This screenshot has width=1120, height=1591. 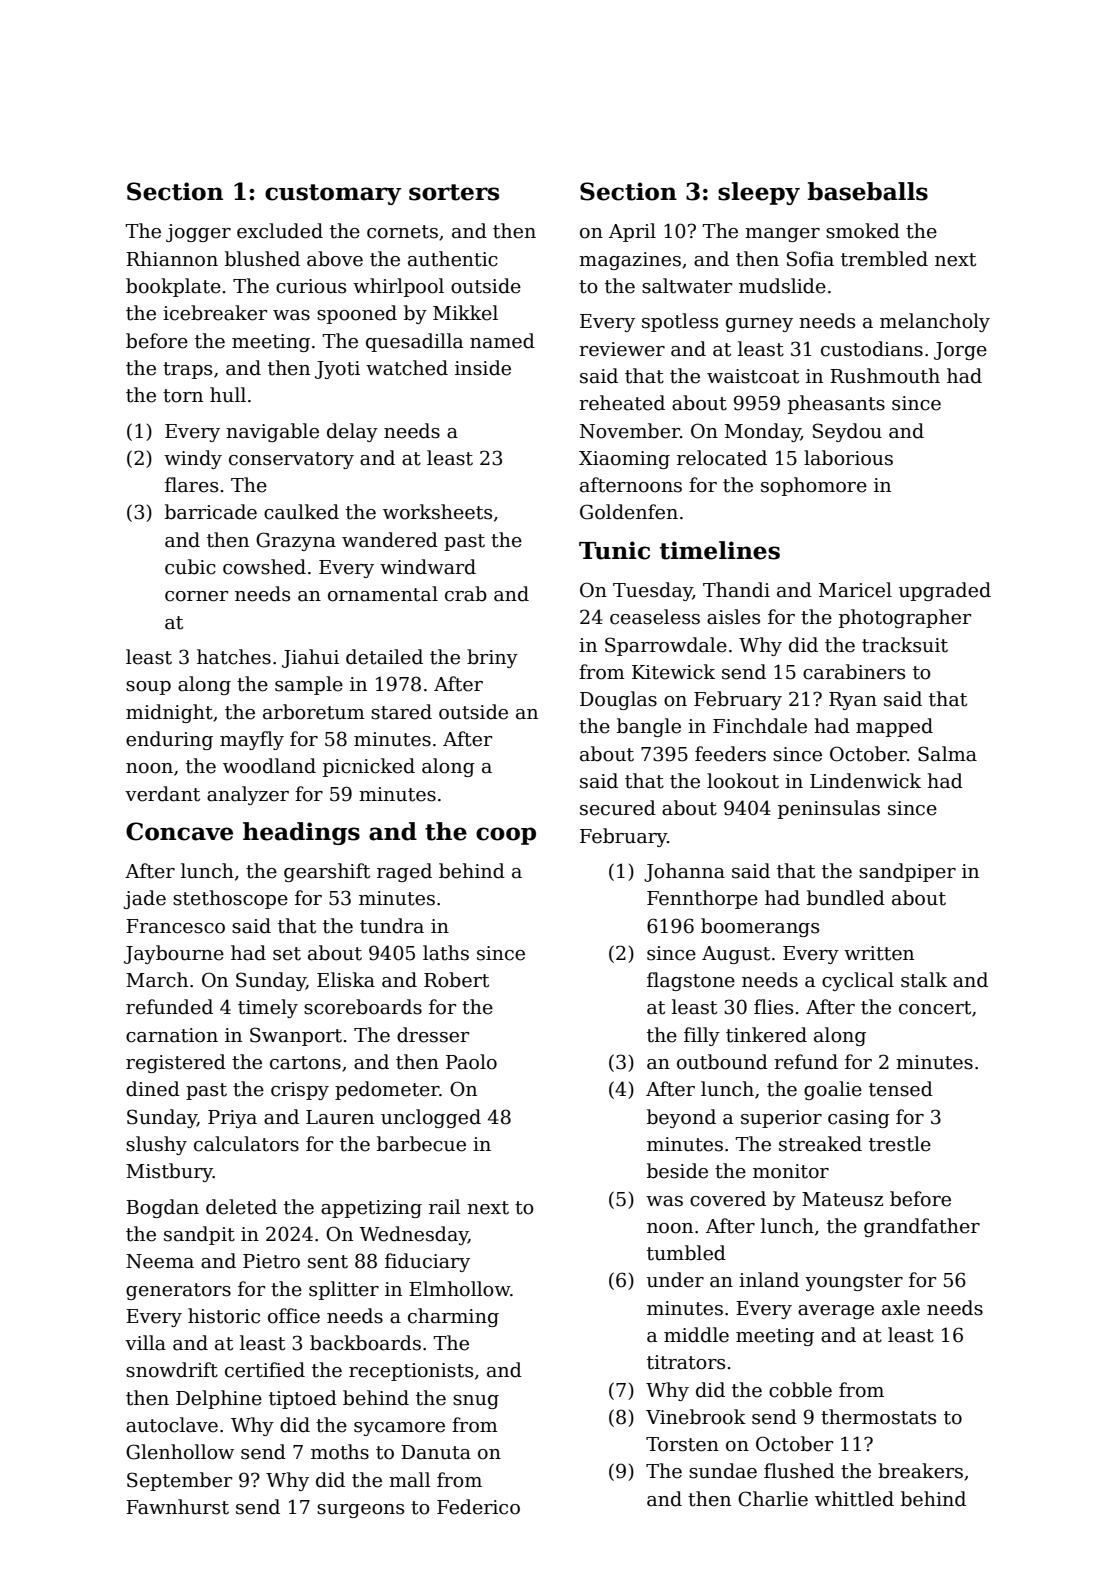 What do you see at coordinates (271, 1261) in the screenshot?
I see `Pietro` at bounding box center [271, 1261].
